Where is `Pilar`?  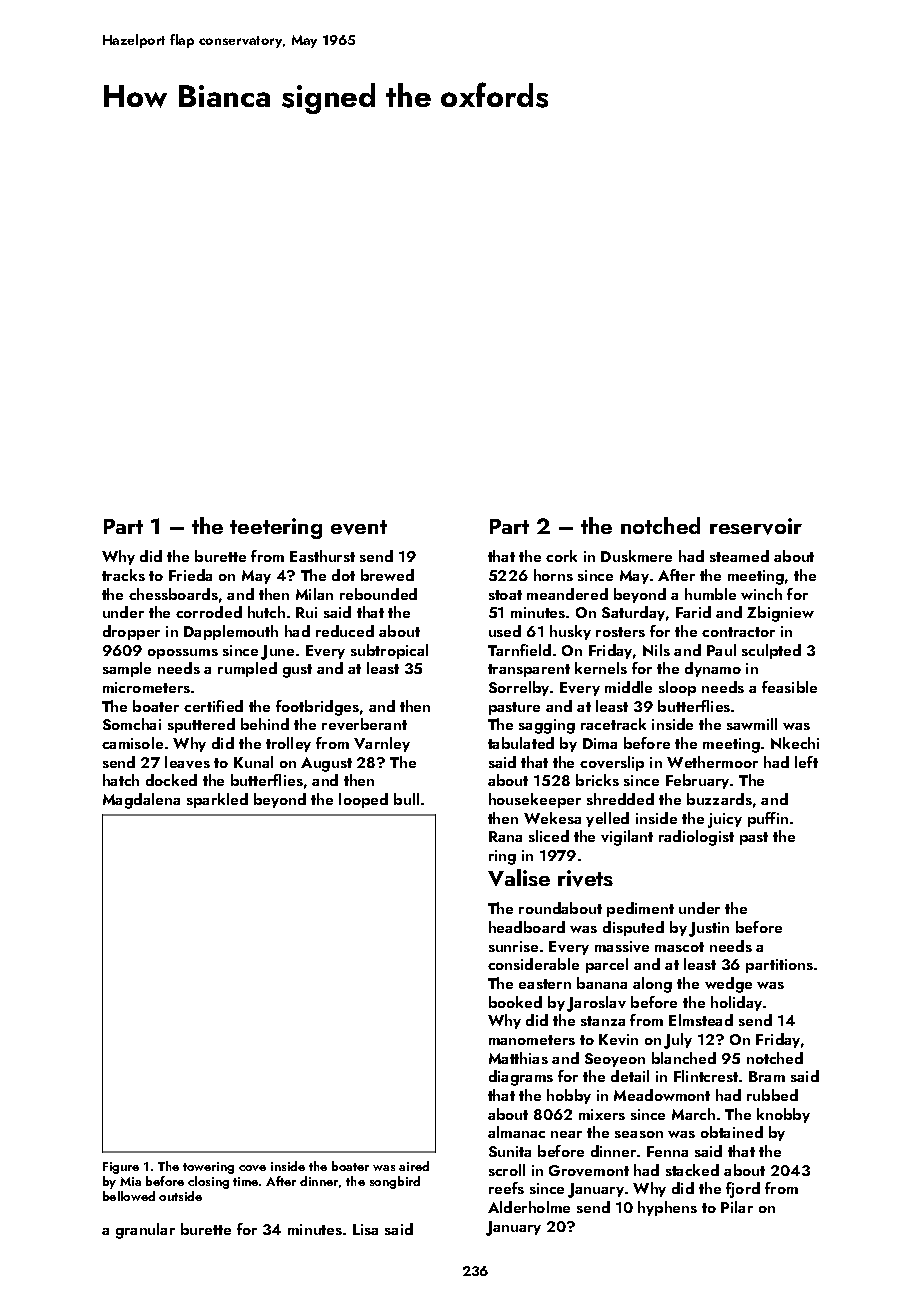 Pilar is located at coordinates (737, 1207).
